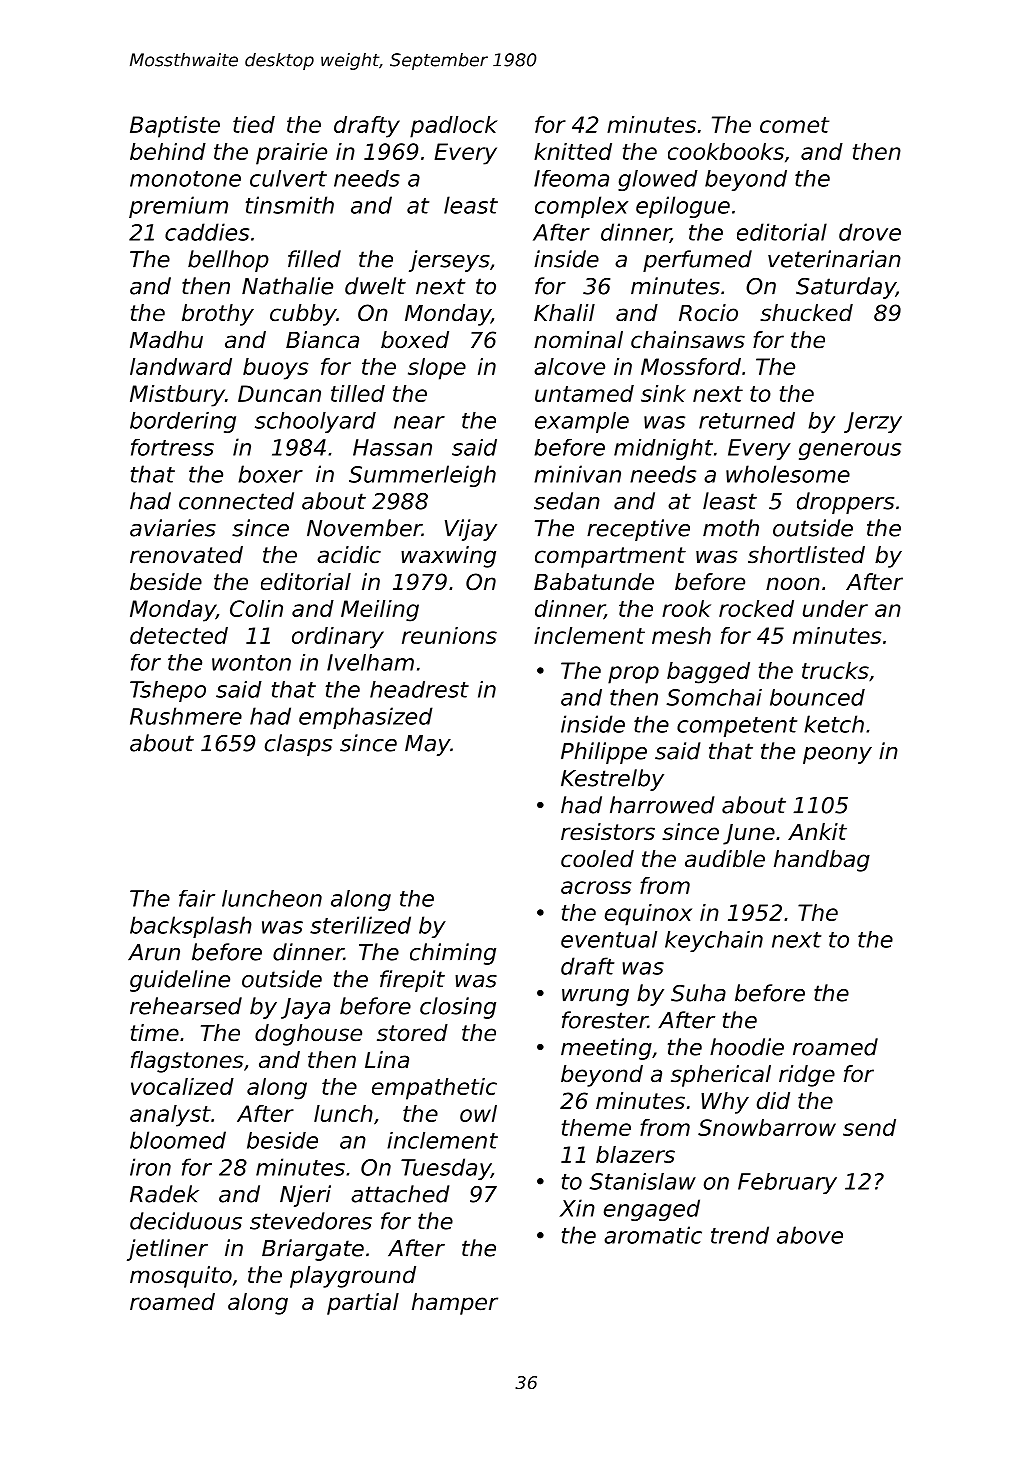 The width and height of the image is (1031, 1465). What do you see at coordinates (873, 422) in the image?
I see `Jerzy` at bounding box center [873, 422].
